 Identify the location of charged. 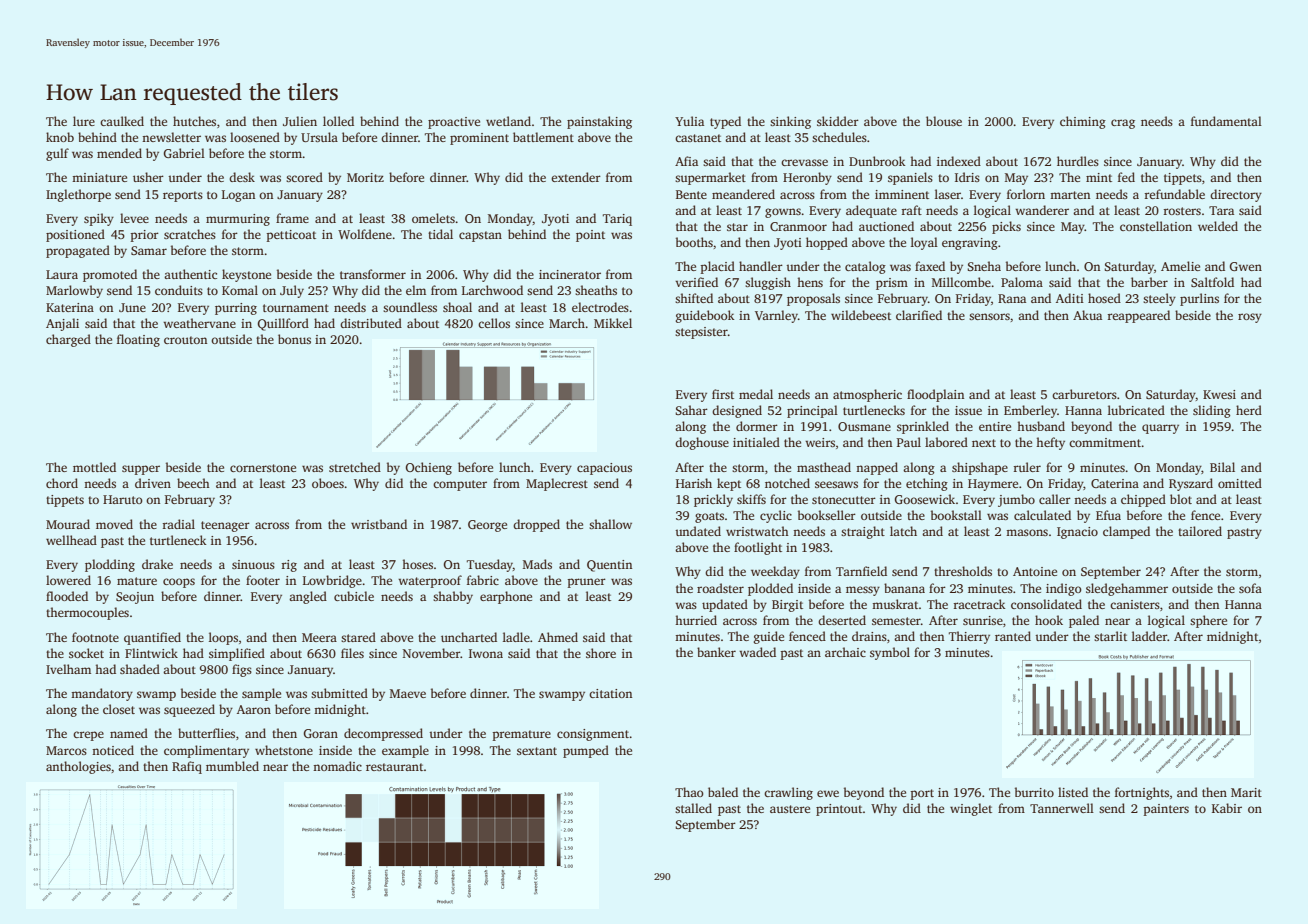
(68, 340).
